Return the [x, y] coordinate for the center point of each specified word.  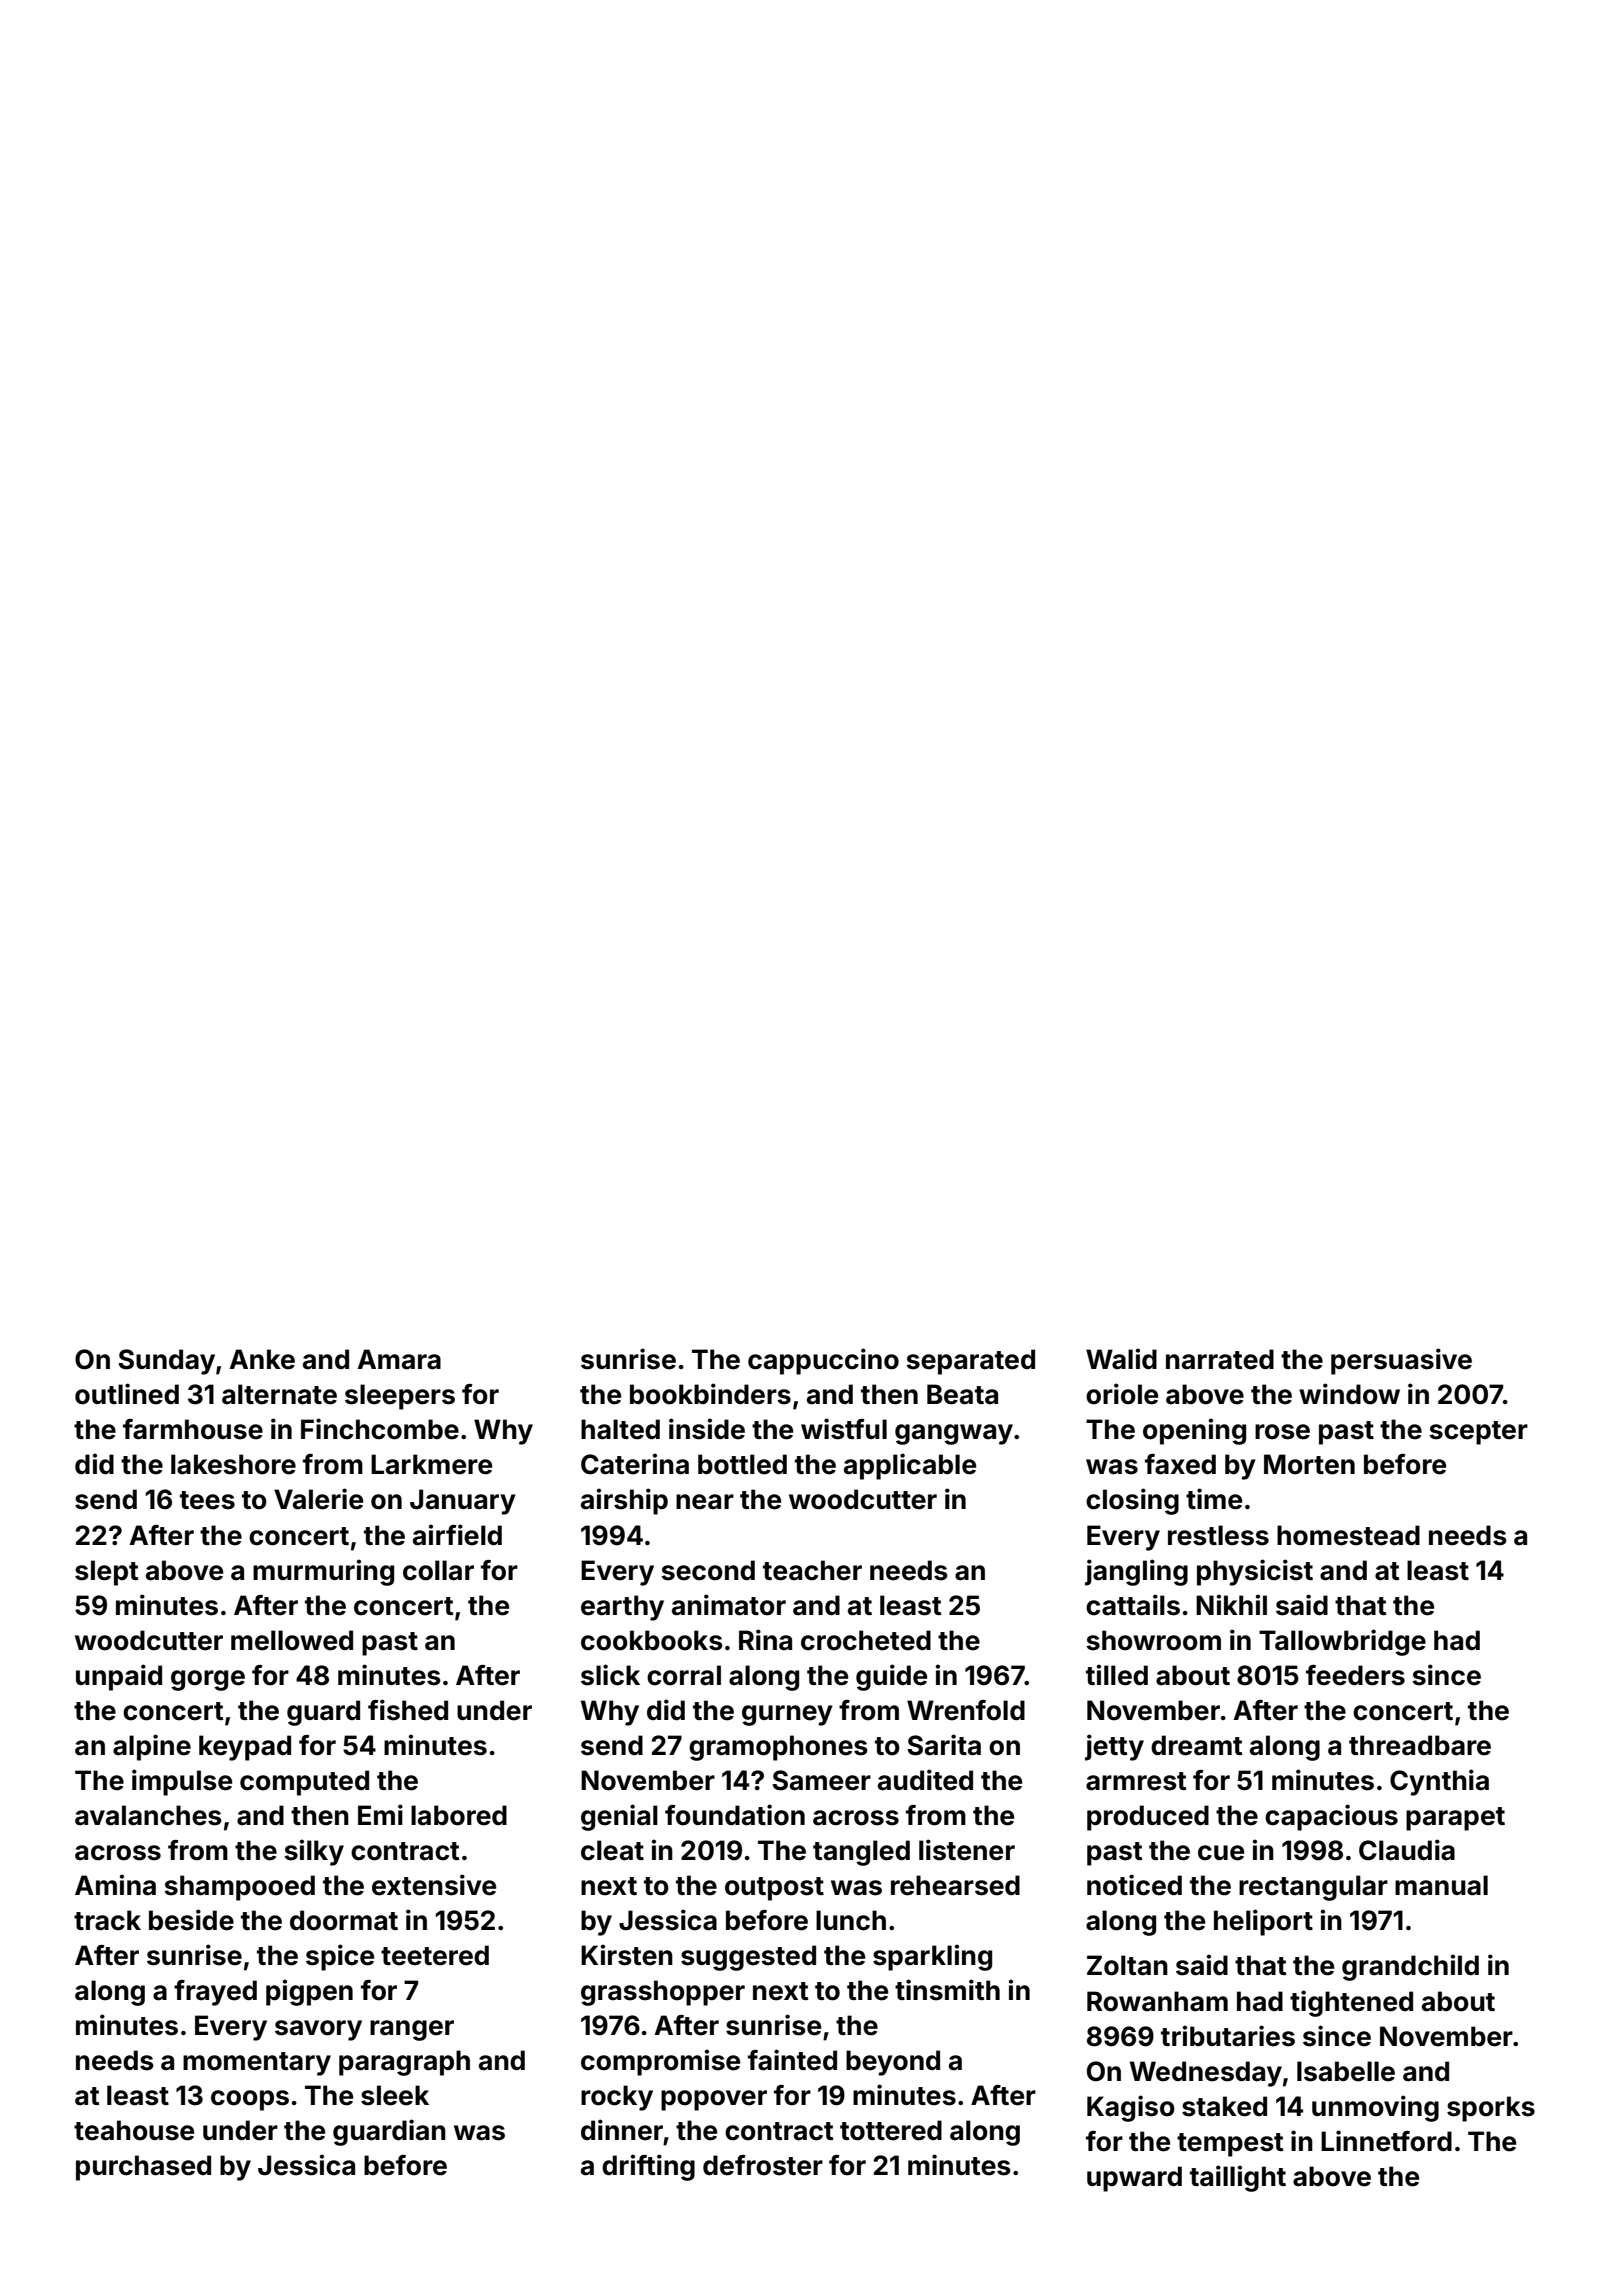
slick [610, 1675]
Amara [399, 1359]
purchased [143, 2168]
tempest [1230, 2145]
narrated [1220, 1359]
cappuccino [823, 1361]
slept [106, 1573]
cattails [1133, 1605]
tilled [1117, 1675]
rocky [617, 2098]
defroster [763, 2165]
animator [729, 1605]
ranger [412, 2030]
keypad [245, 1748]
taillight [1238, 2178]
